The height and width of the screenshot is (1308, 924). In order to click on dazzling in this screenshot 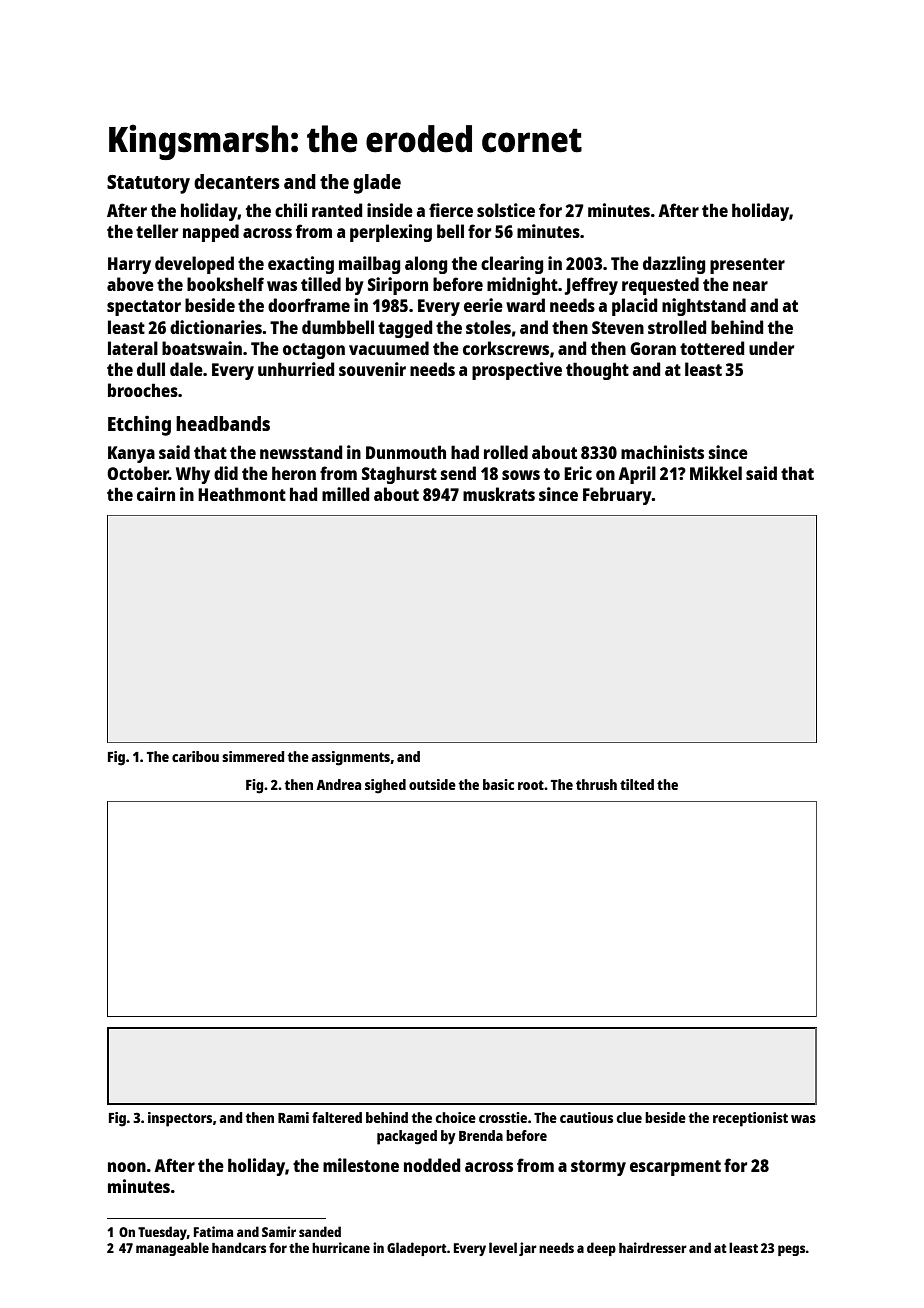, I will do `click(674, 265)`.
